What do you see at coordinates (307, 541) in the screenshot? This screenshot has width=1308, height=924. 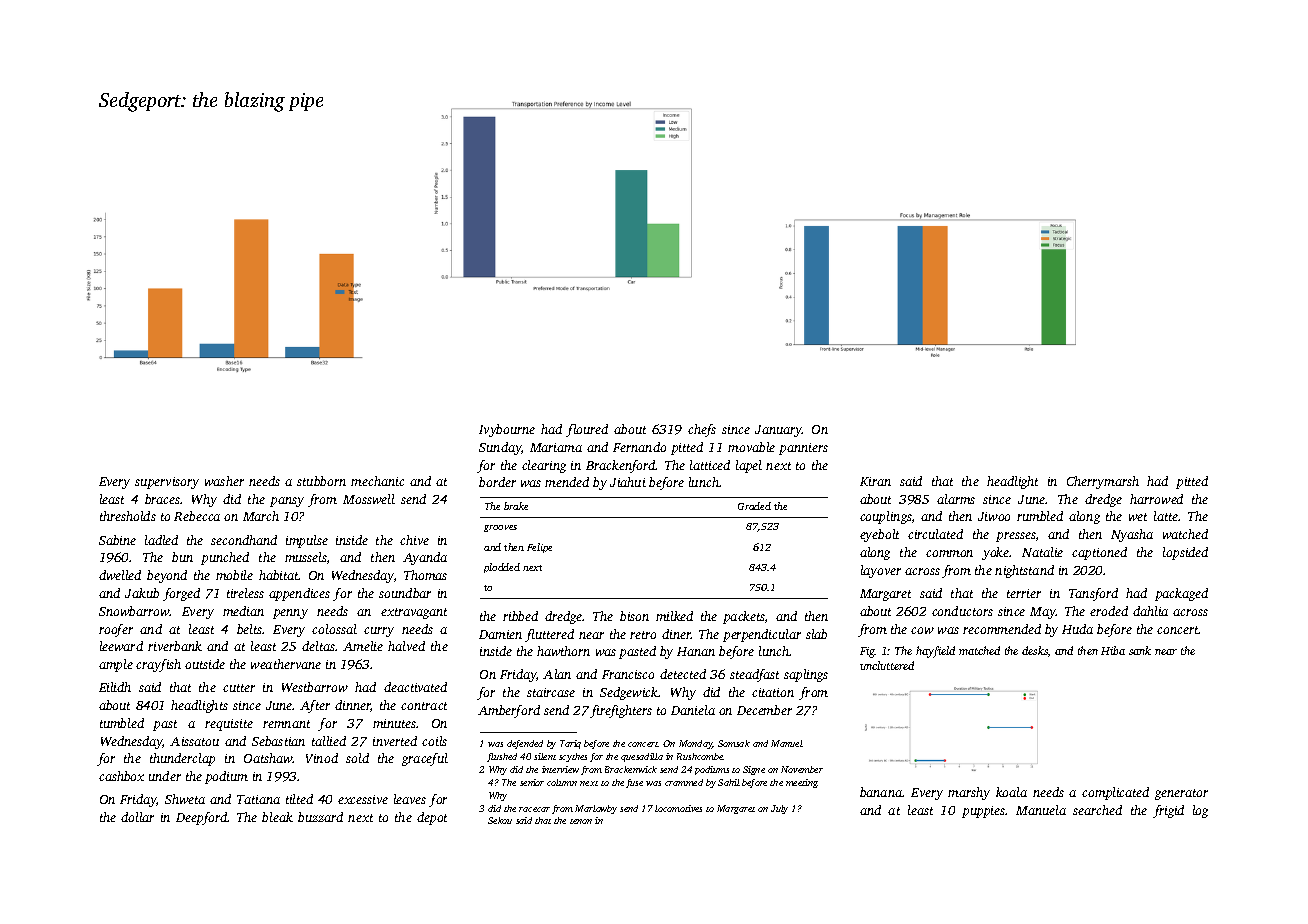 I see `impulse` at bounding box center [307, 541].
